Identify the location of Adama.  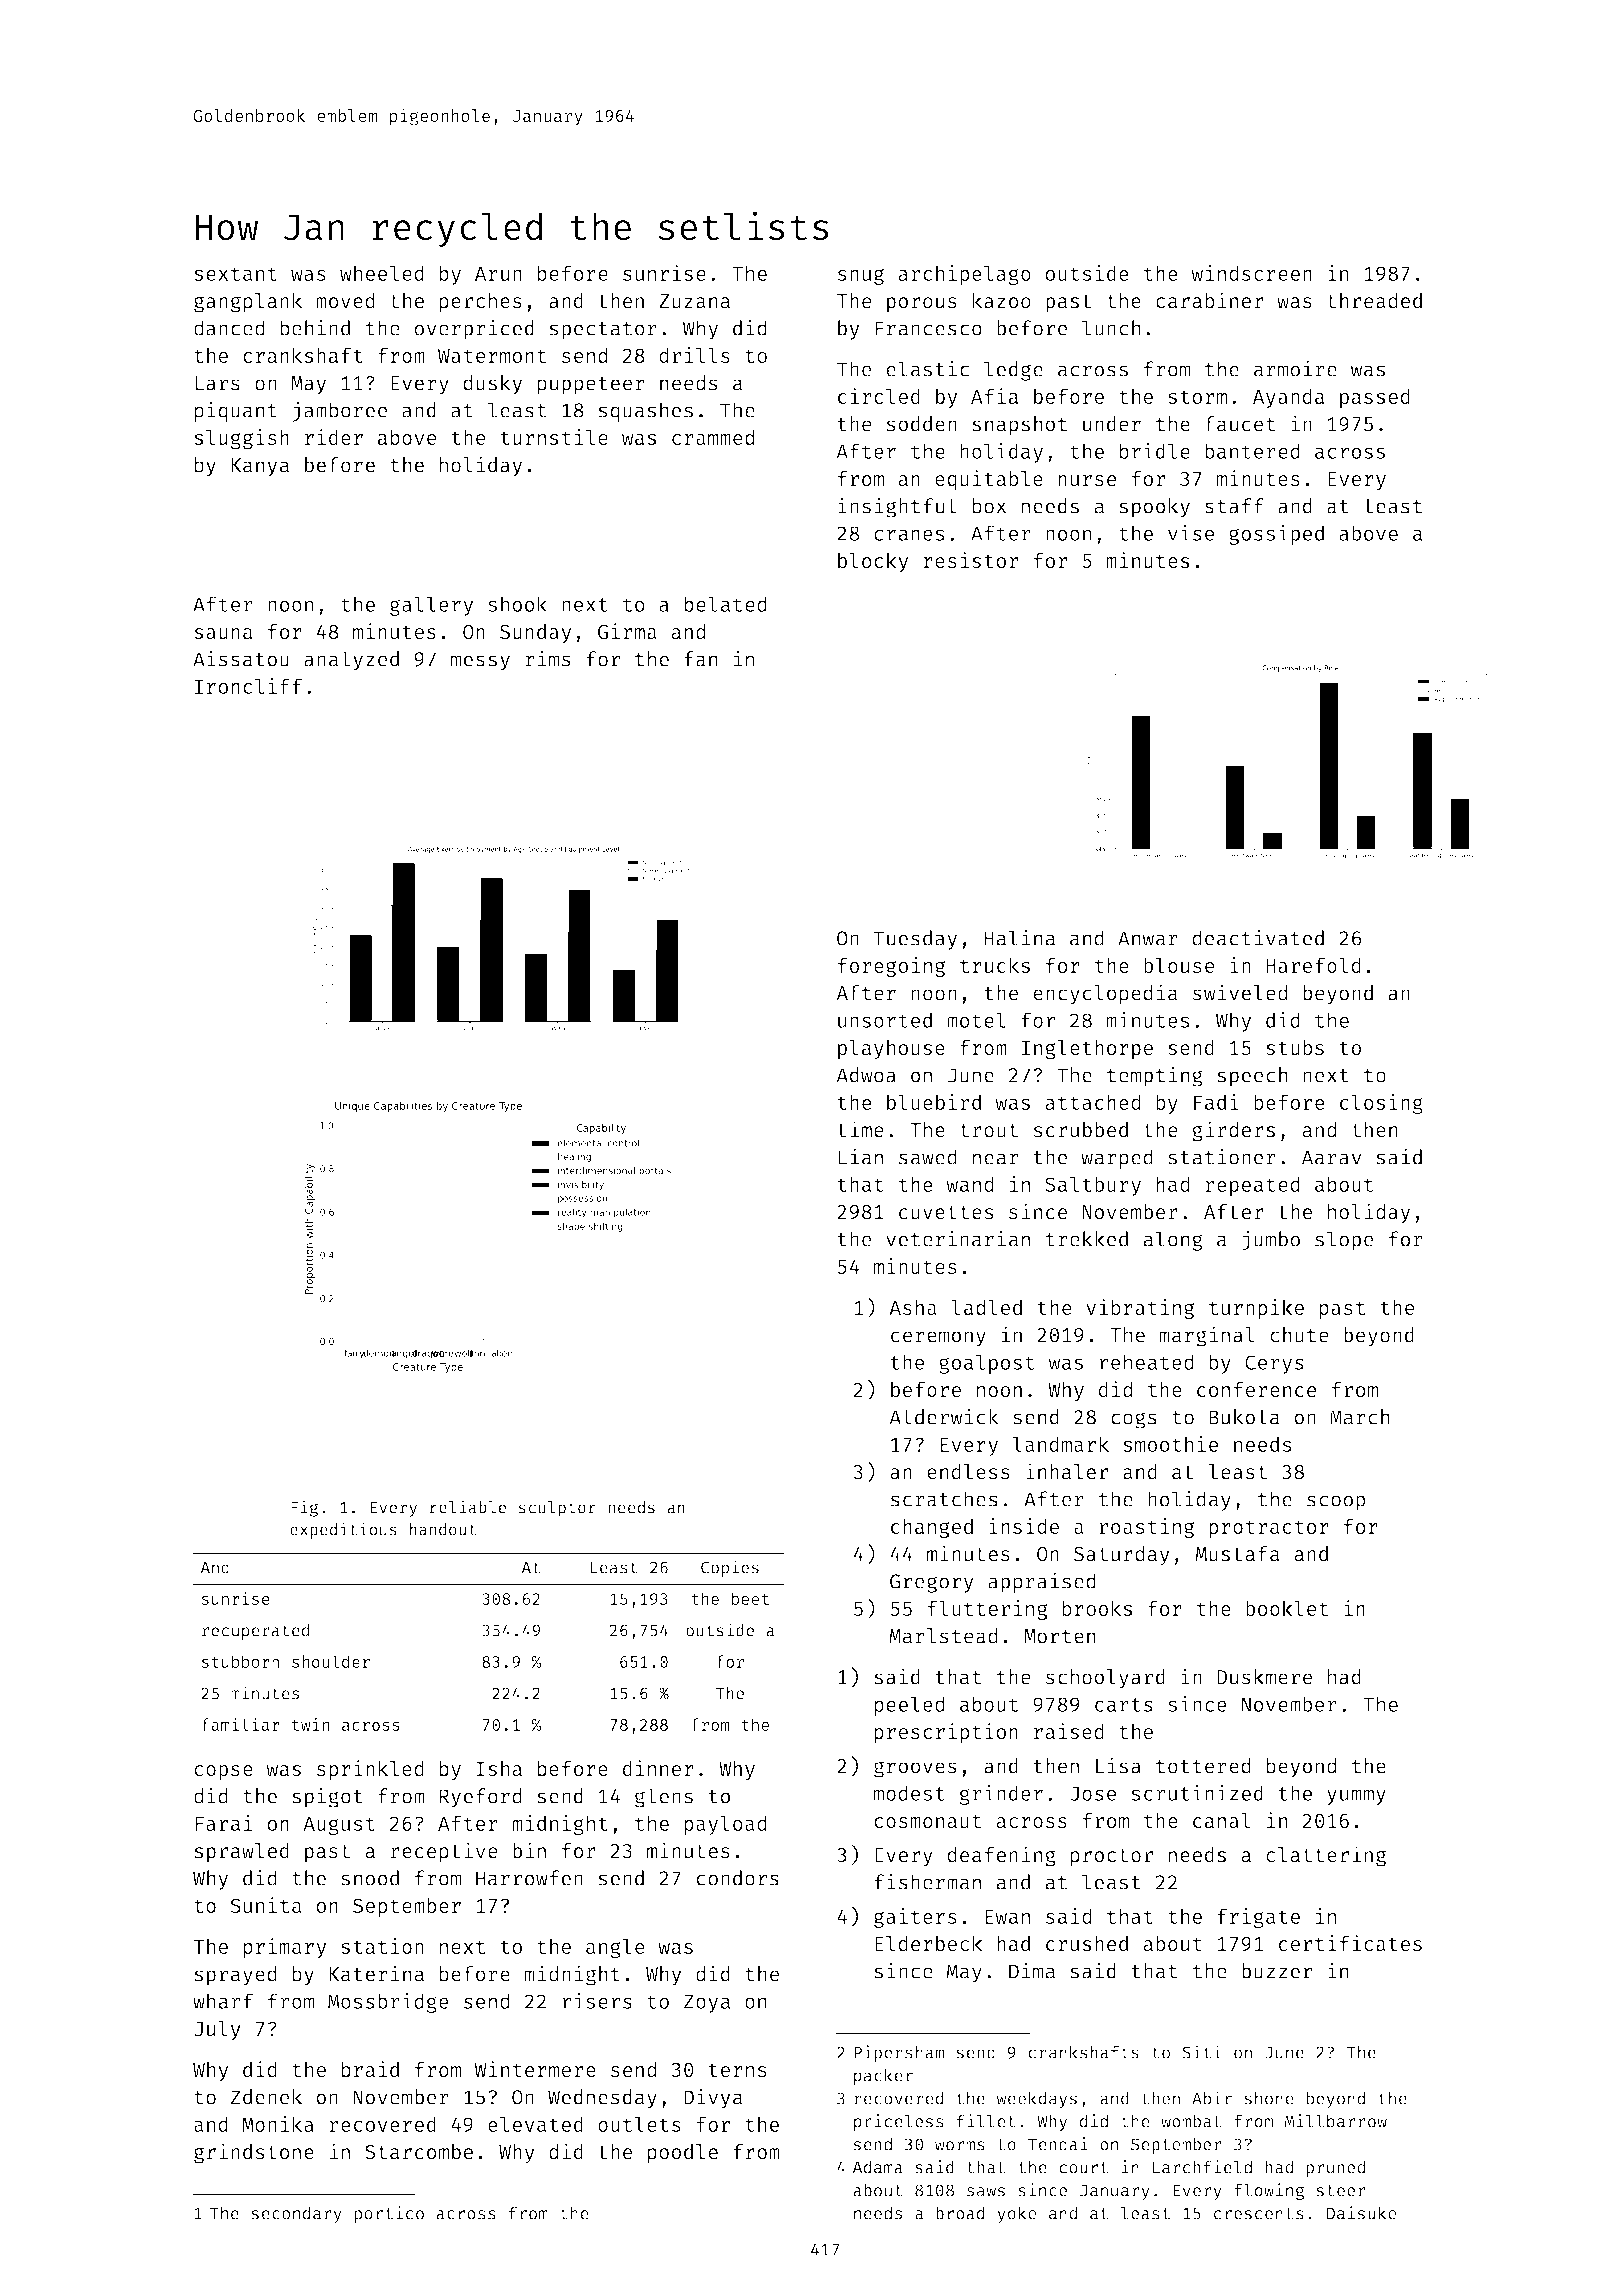
(878, 2167).
